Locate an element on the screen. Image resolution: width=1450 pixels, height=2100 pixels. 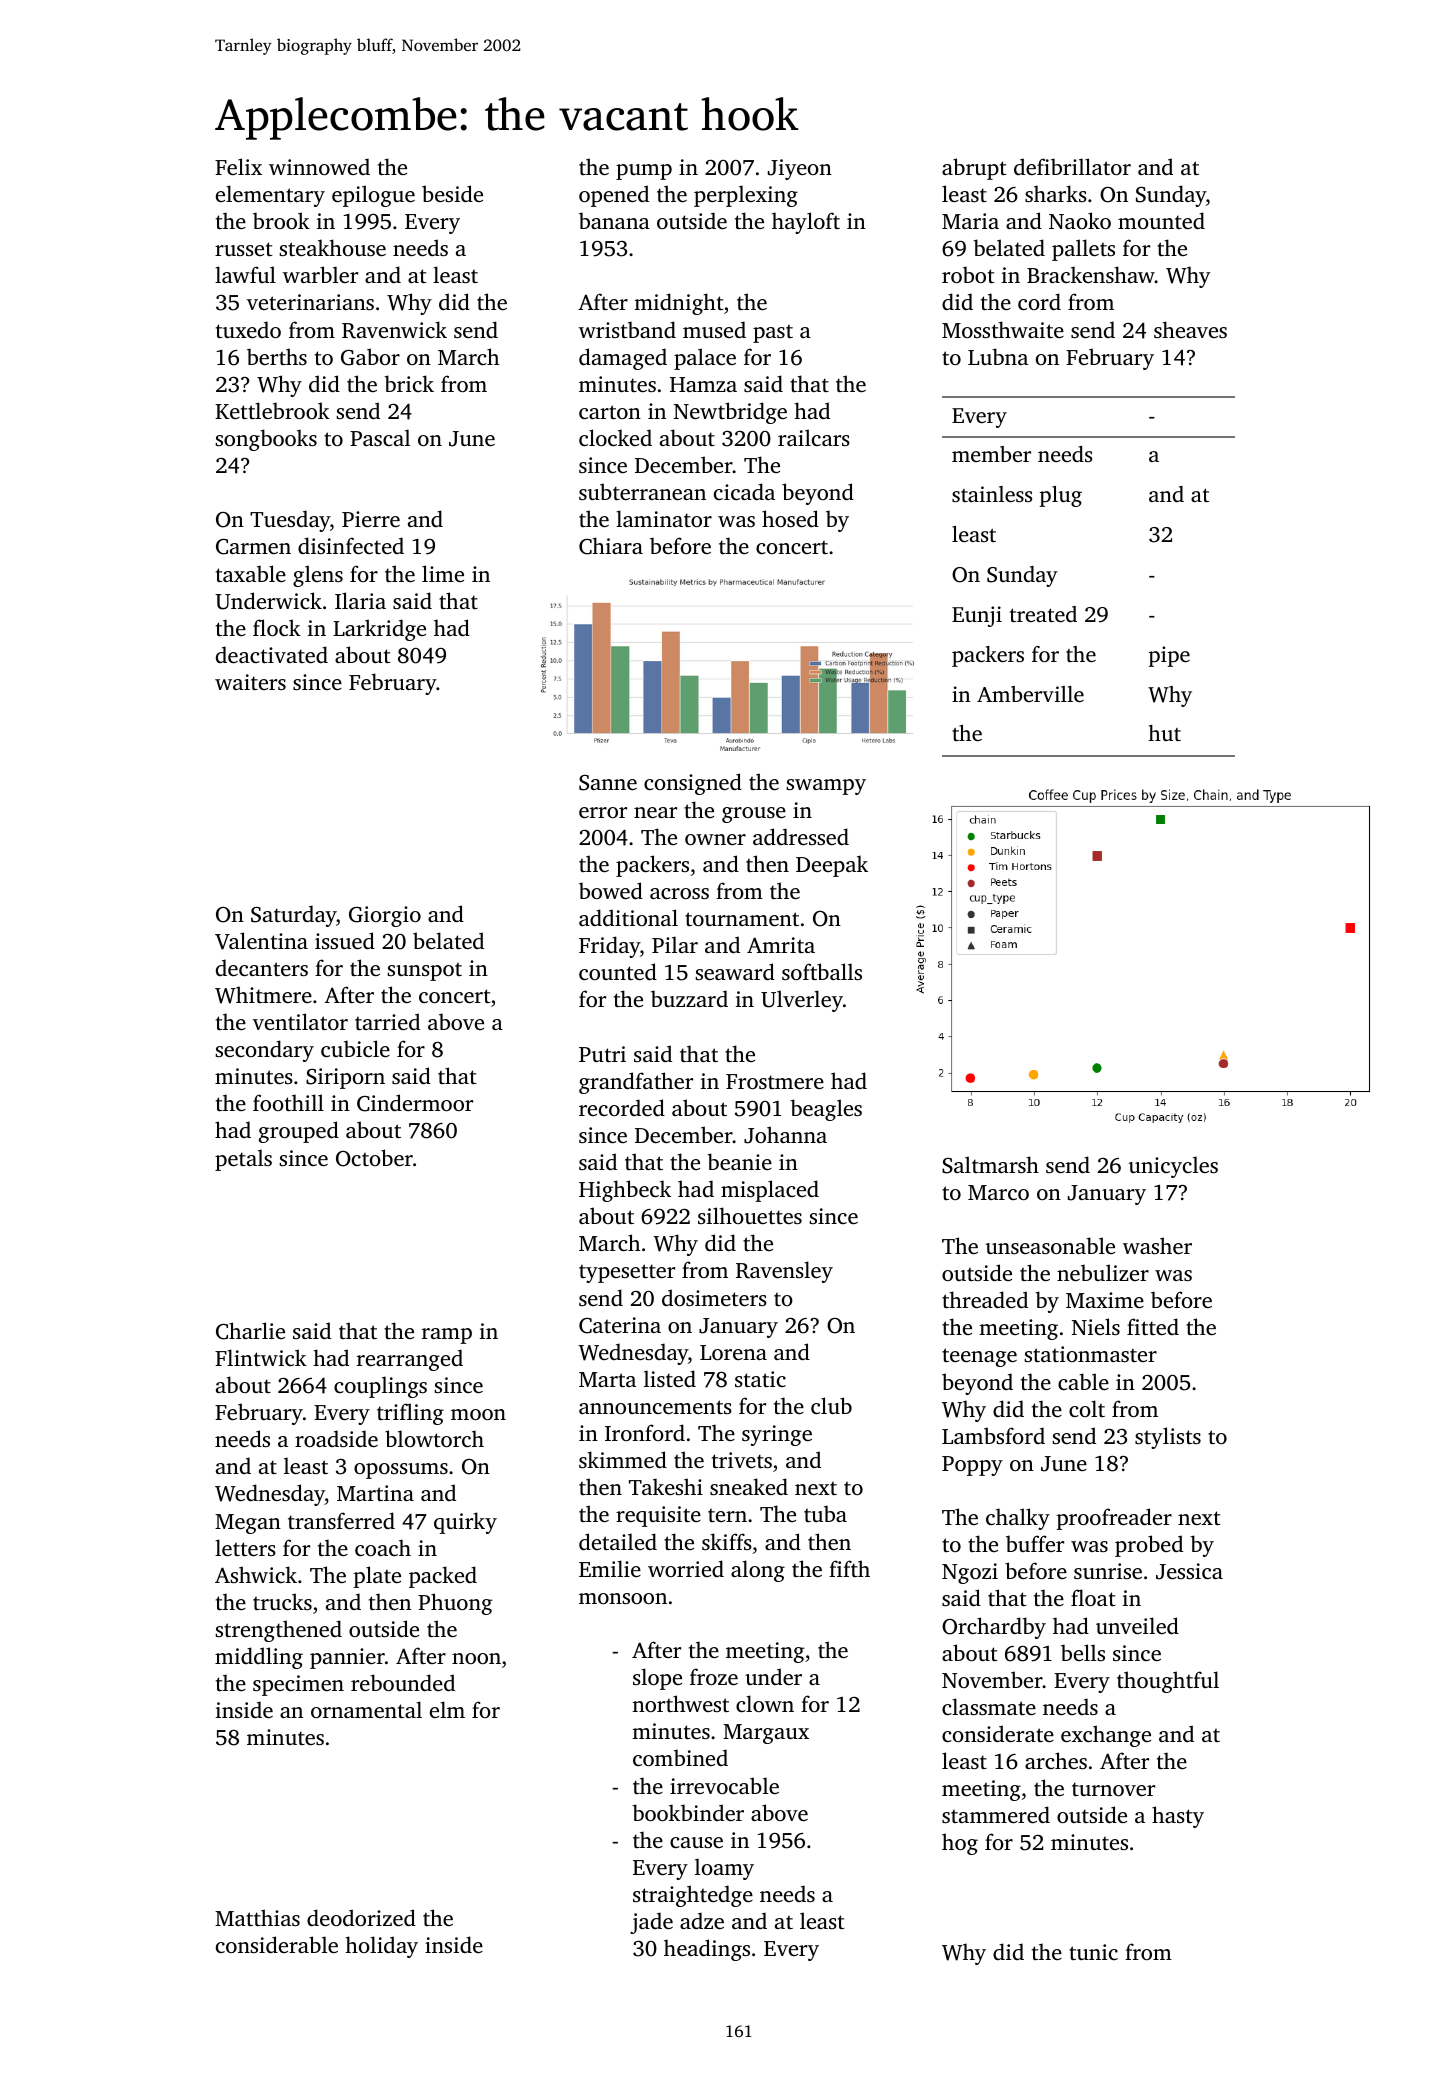
waiters is located at coordinates (250, 682).
